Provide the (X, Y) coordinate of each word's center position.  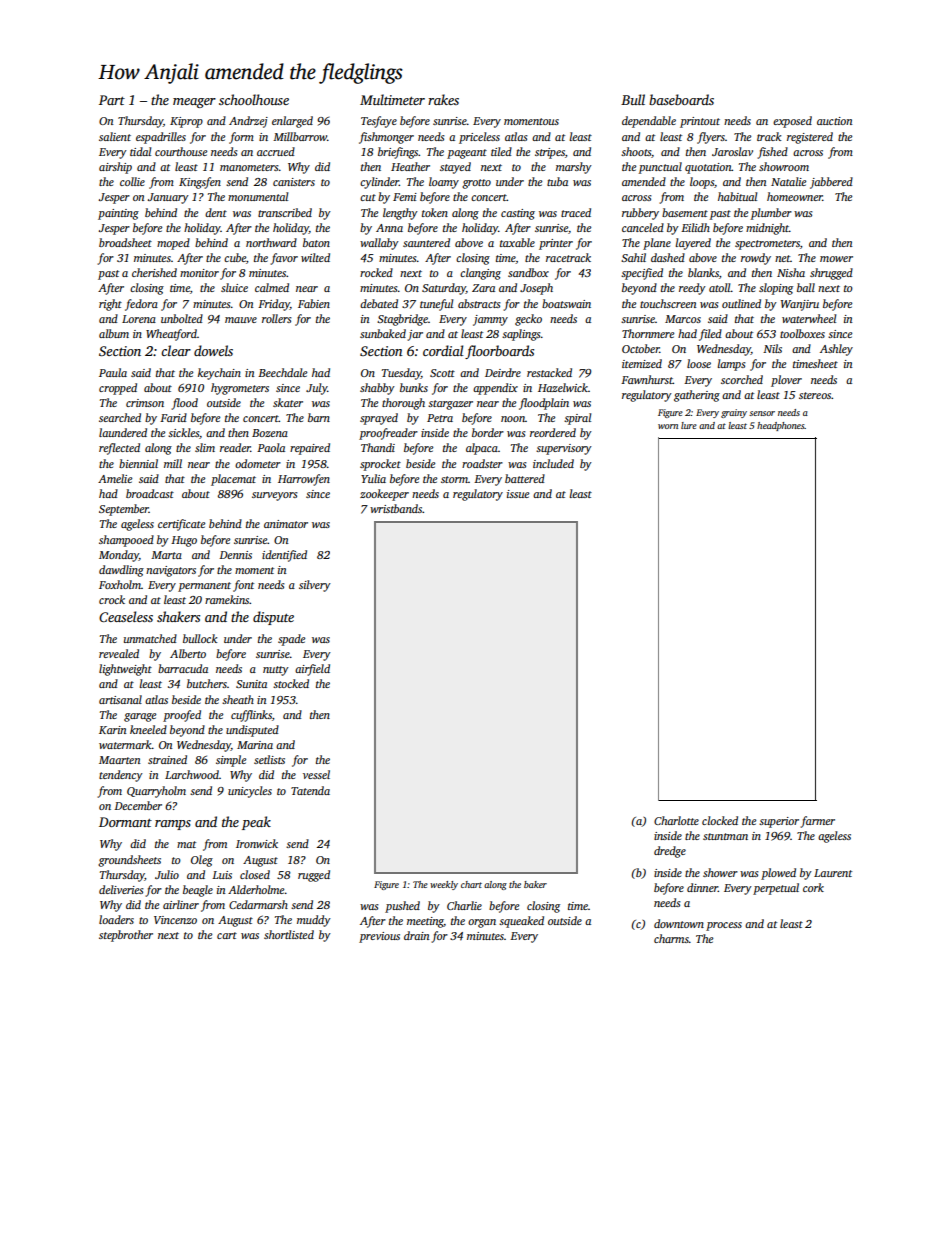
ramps (173, 825)
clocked (720, 820)
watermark (125, 744)
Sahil (633, 257)
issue (518, 494)
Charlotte (676, 820)
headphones (781, 426)
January (168, 198)
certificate (181, 525)
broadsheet (125, 242)
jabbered (831, 183)
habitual (737, 196)
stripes (550, 153)
